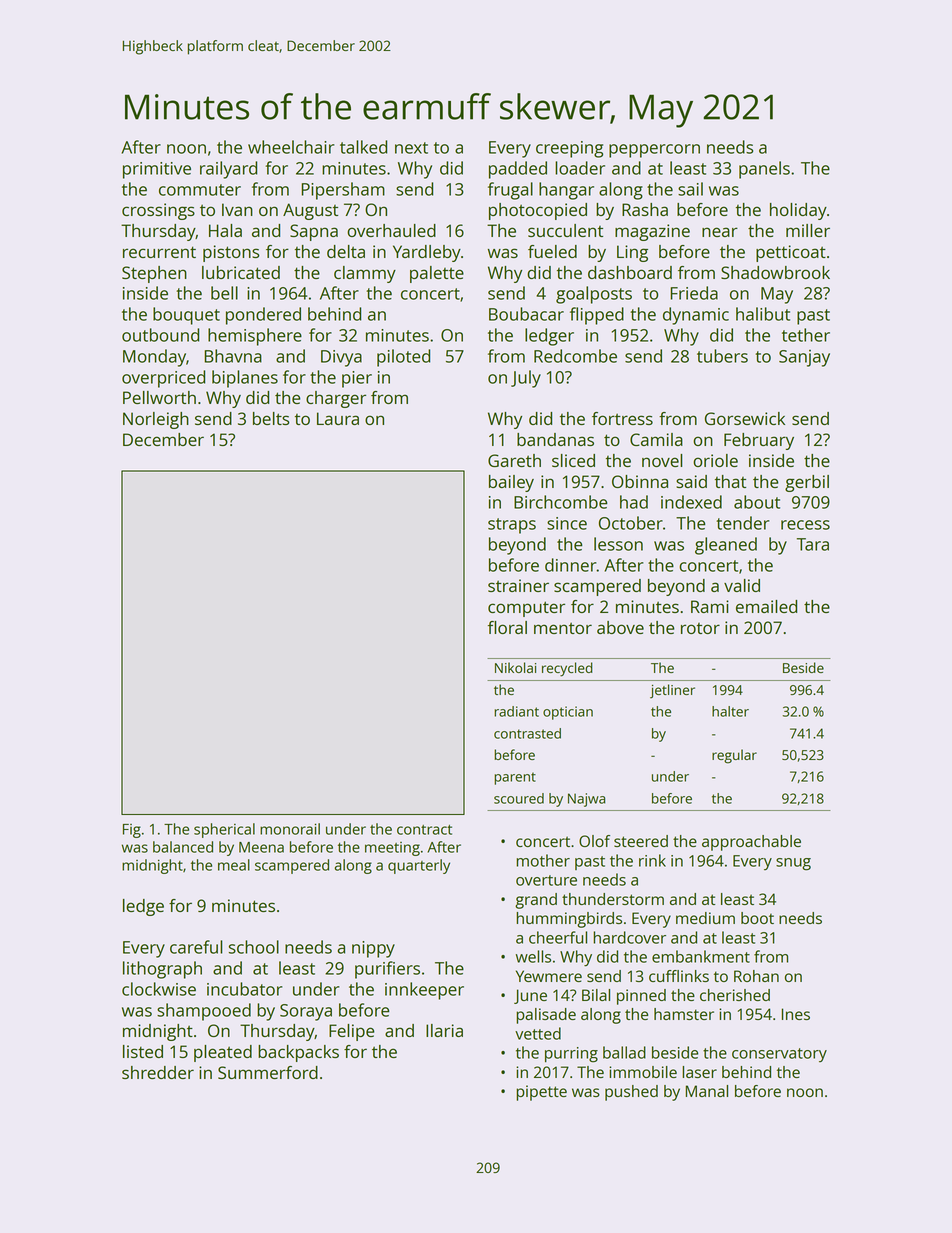 The image size is (952, 1233). Describe the element at coordinates (538, 211) in the screenshot. I see `photocopied` at that location.
